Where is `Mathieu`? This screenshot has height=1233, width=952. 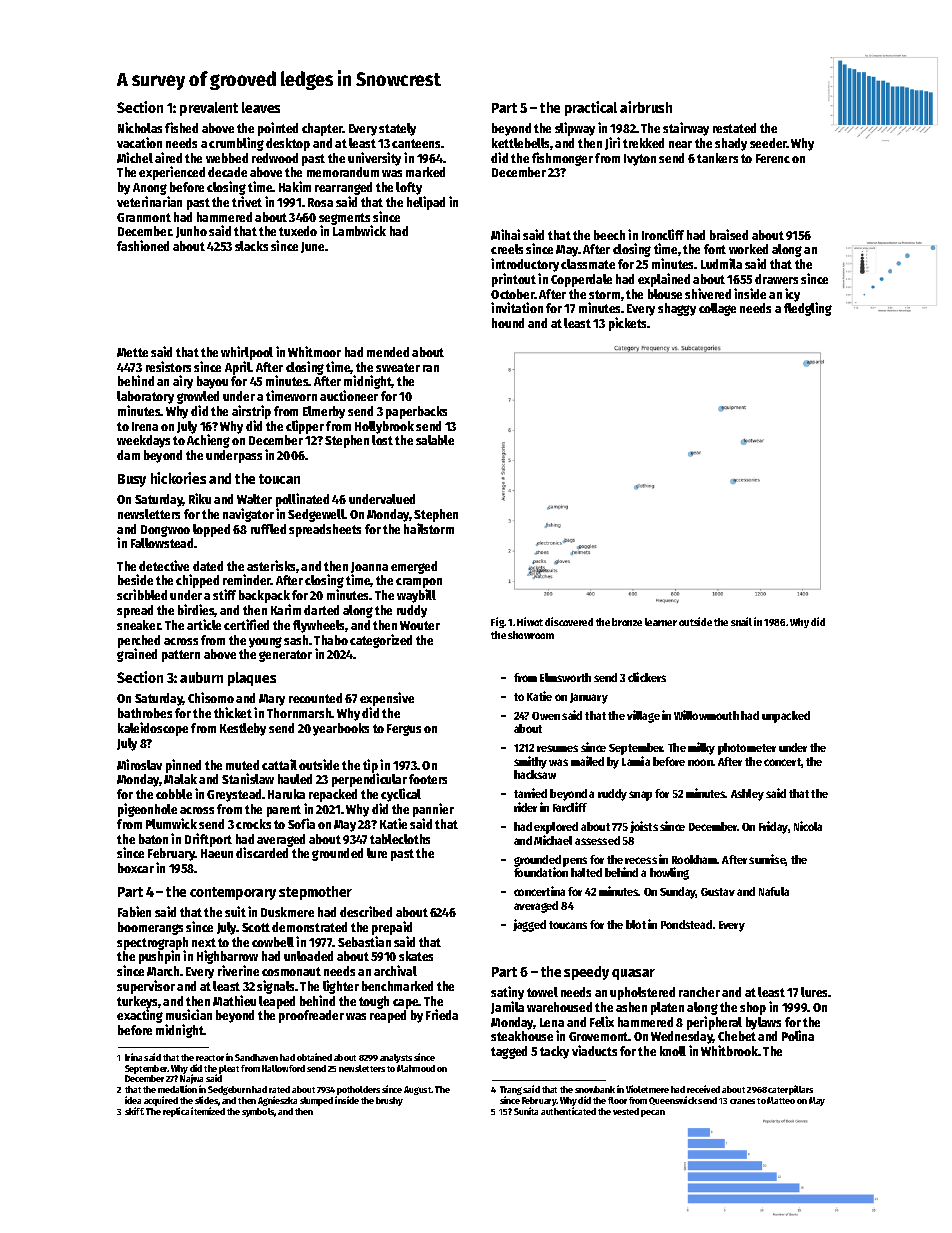
Mathieu is located at coordinates (234, 1000).
